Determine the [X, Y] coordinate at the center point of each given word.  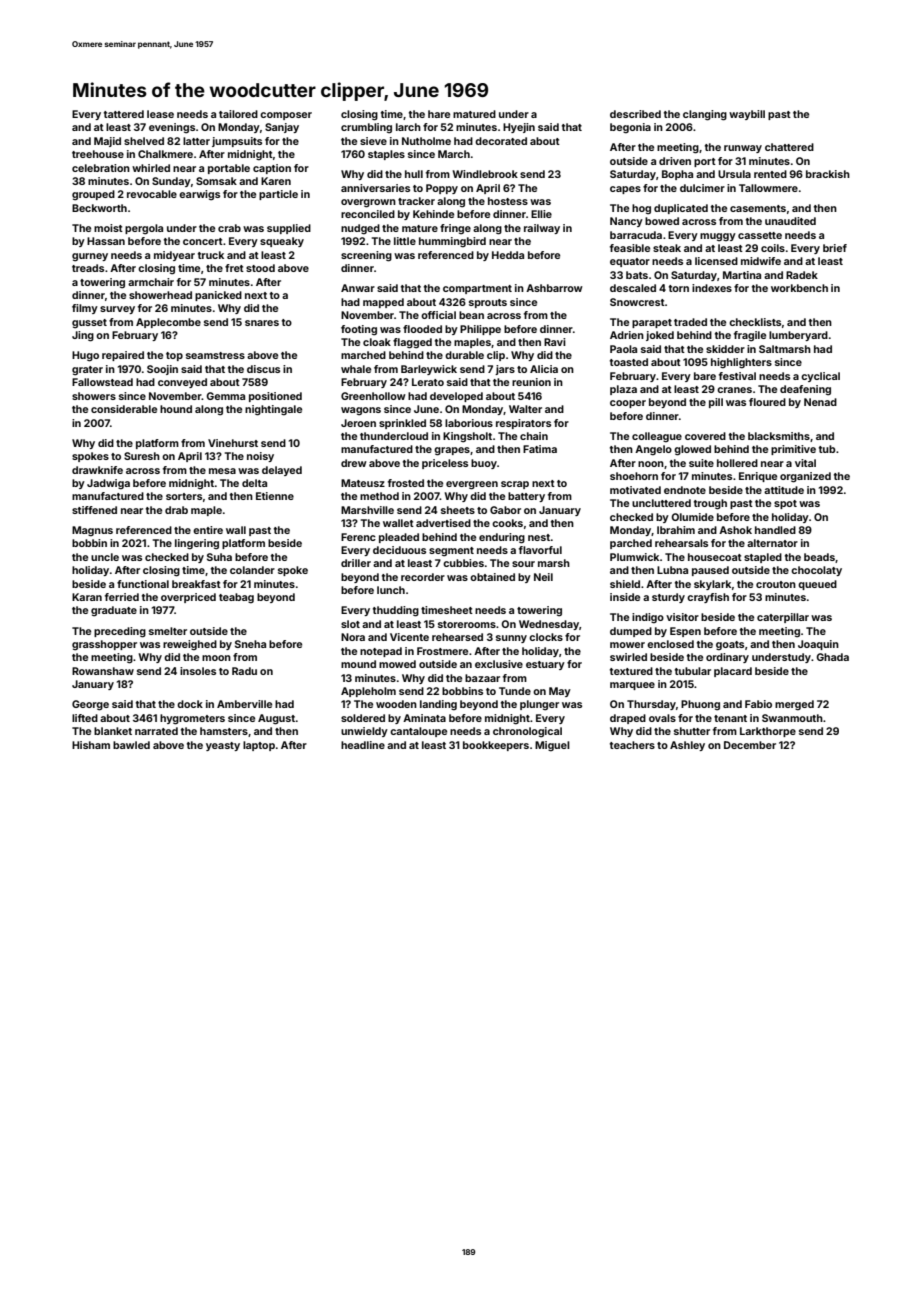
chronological [527, 732]
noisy [260, 457]
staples [386, 155]
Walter [525, 409]
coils [773, 248]
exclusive [499, 664]
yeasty [223, 746]
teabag [236, 598]
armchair [151, 282]
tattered [124, 114]
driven [675, 161]
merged [794, 705]
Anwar [358, 288]
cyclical [820, 377]
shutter [692, 731]
